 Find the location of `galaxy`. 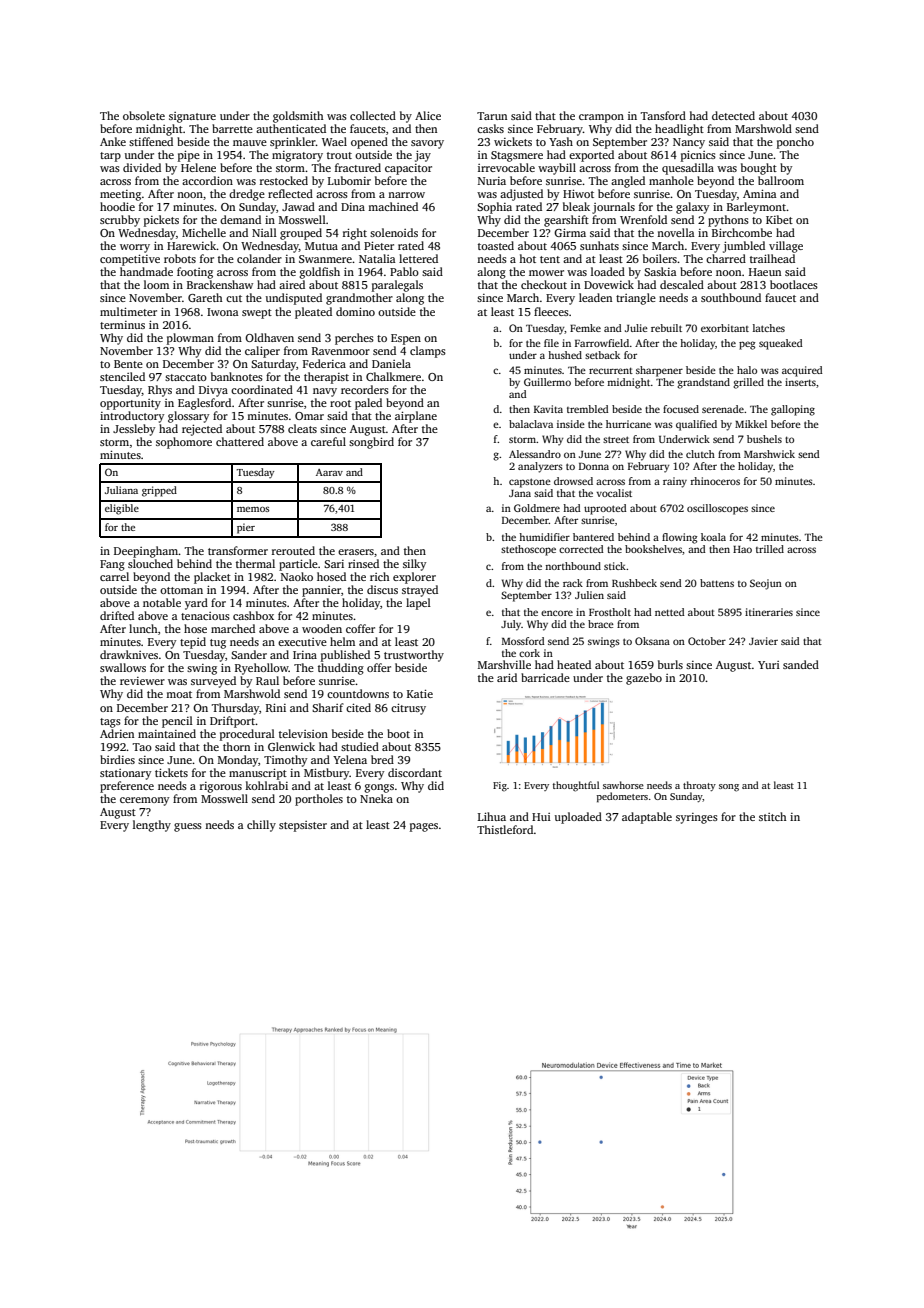

galaxy is located at coordinates (692, 208).
